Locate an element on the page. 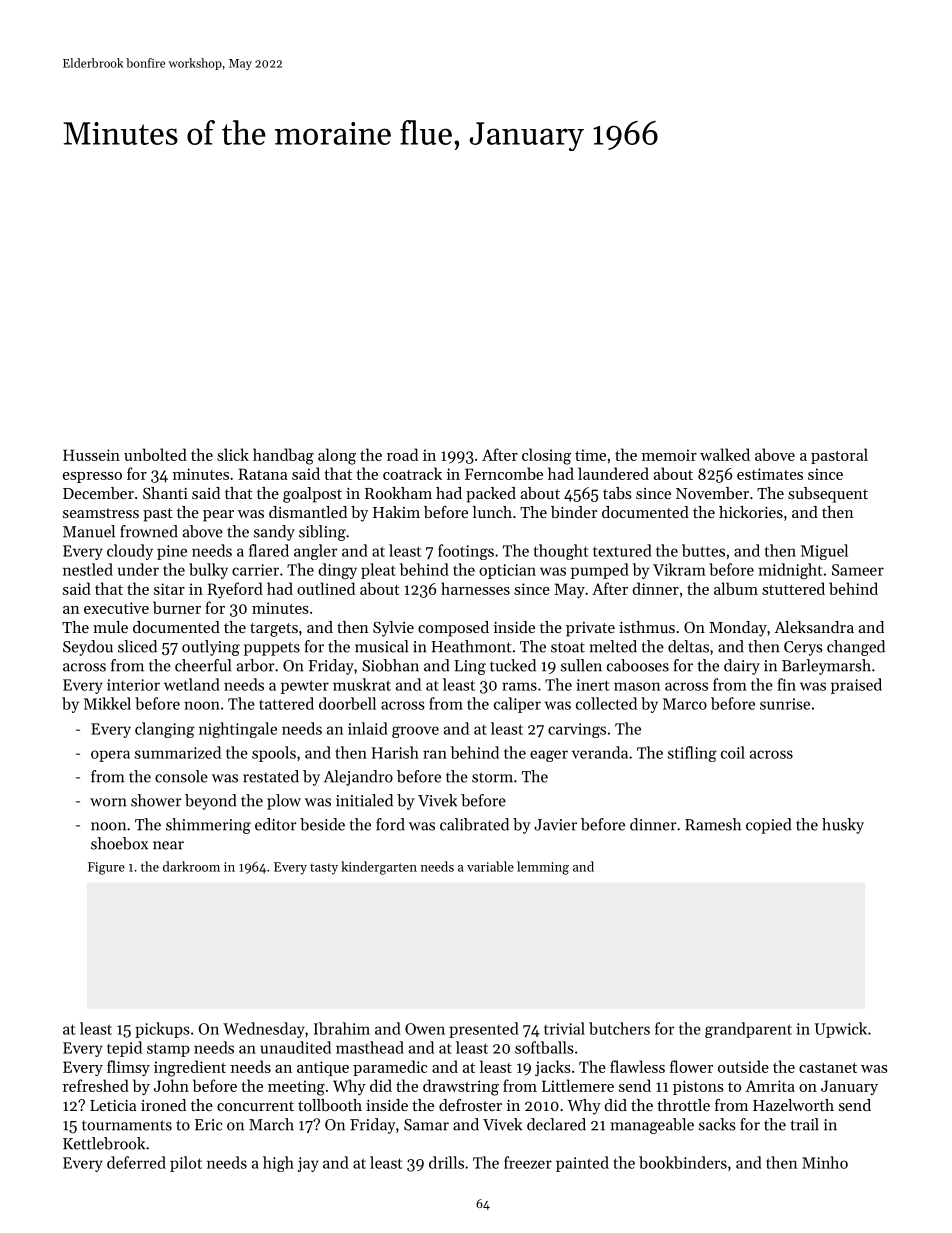 This document has height=1233, width=952. closing is located at coordinates (546, 456).
